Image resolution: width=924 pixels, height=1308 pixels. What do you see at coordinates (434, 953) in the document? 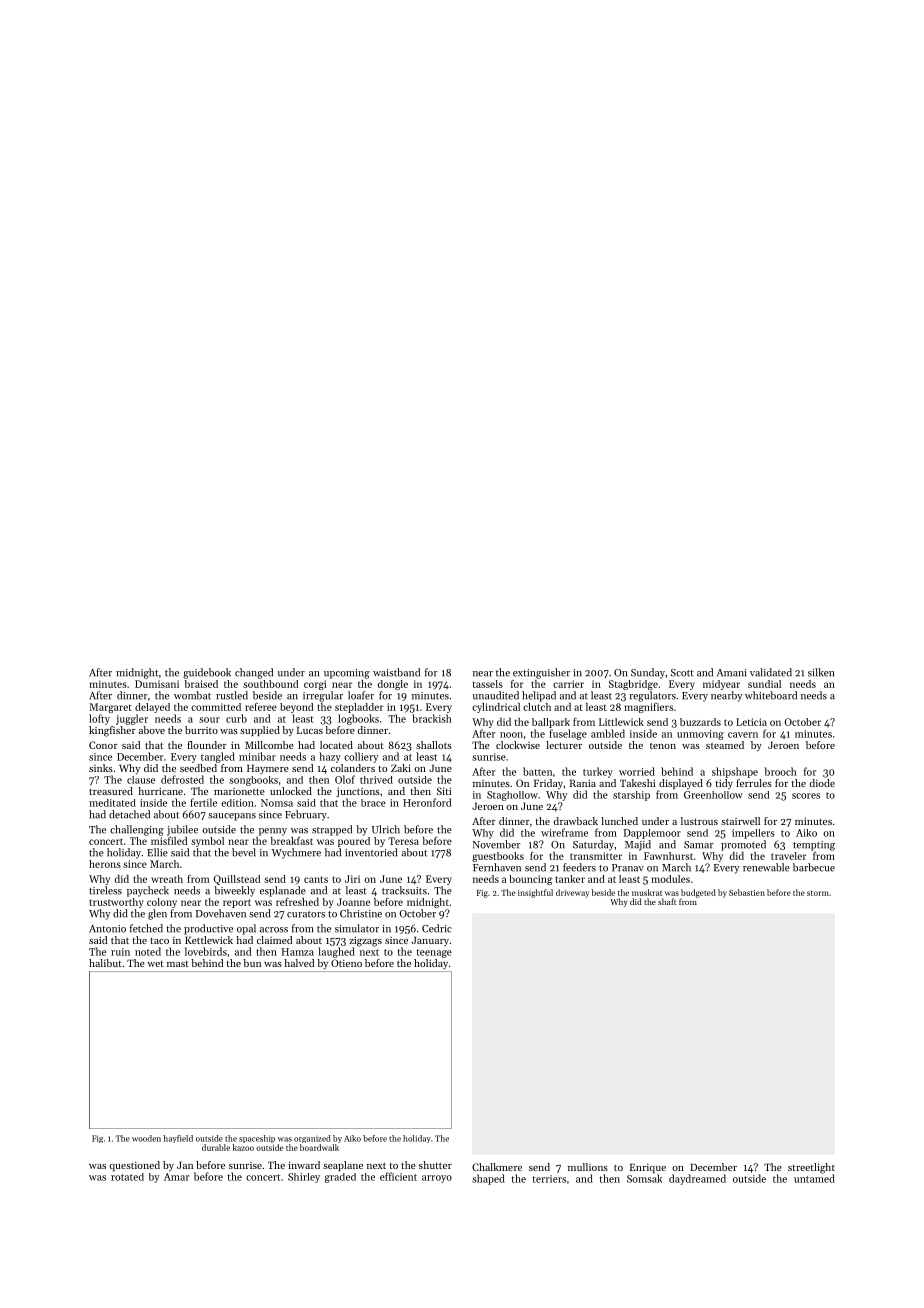
I see `teenage` at bounding box center [434, 953].
